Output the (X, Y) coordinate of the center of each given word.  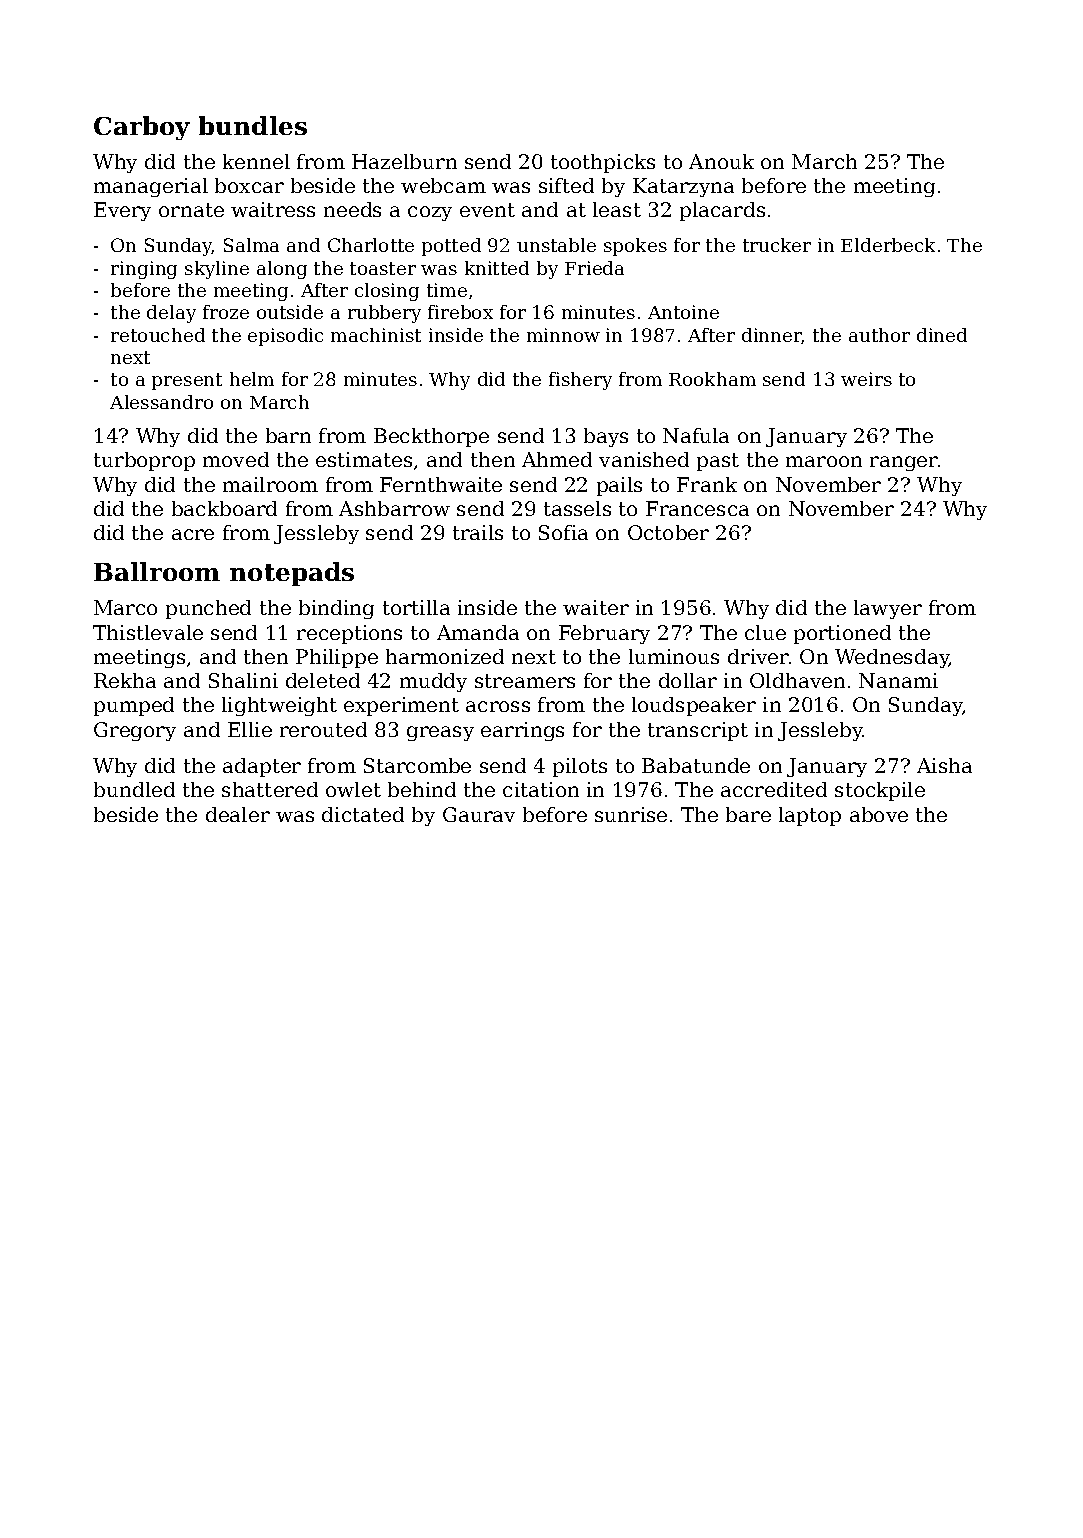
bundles (253, 125)
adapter (262, 767)
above (879, 814)
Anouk (721, 161)
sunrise (631, 814)
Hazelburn (404, 161)
